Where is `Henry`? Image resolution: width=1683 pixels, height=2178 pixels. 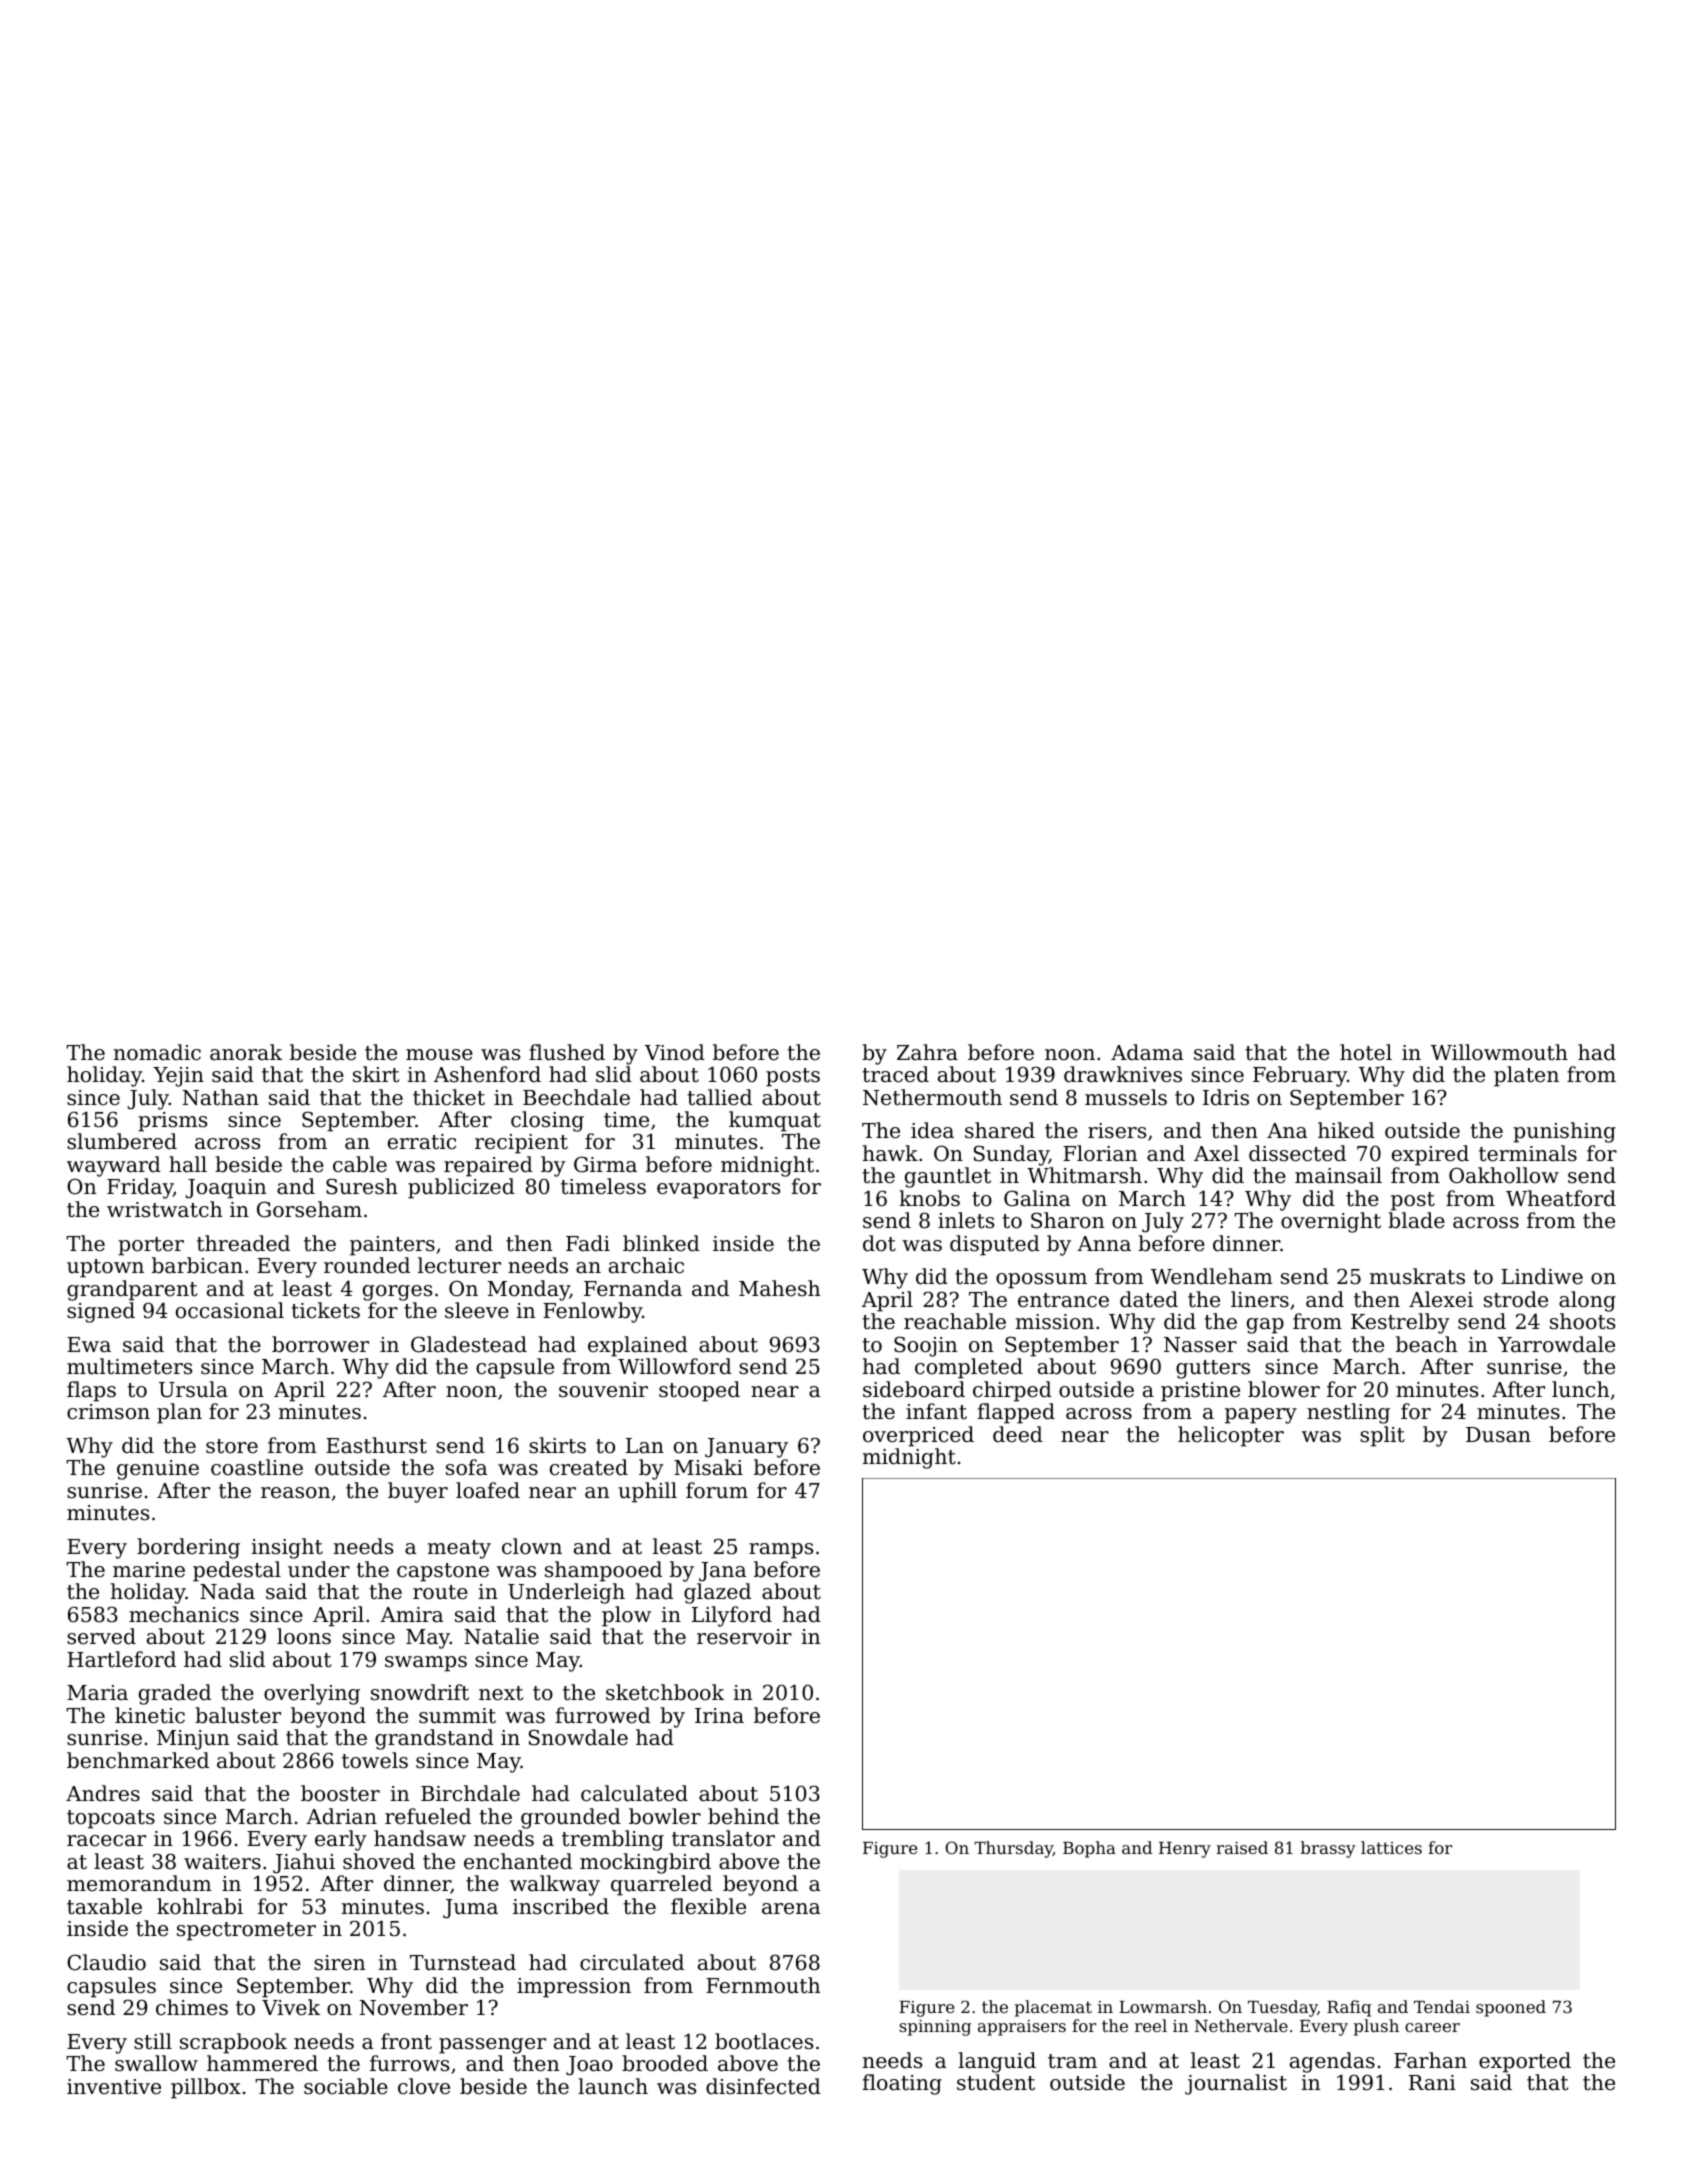 Henry is located at coordinates (1185, 1850).
